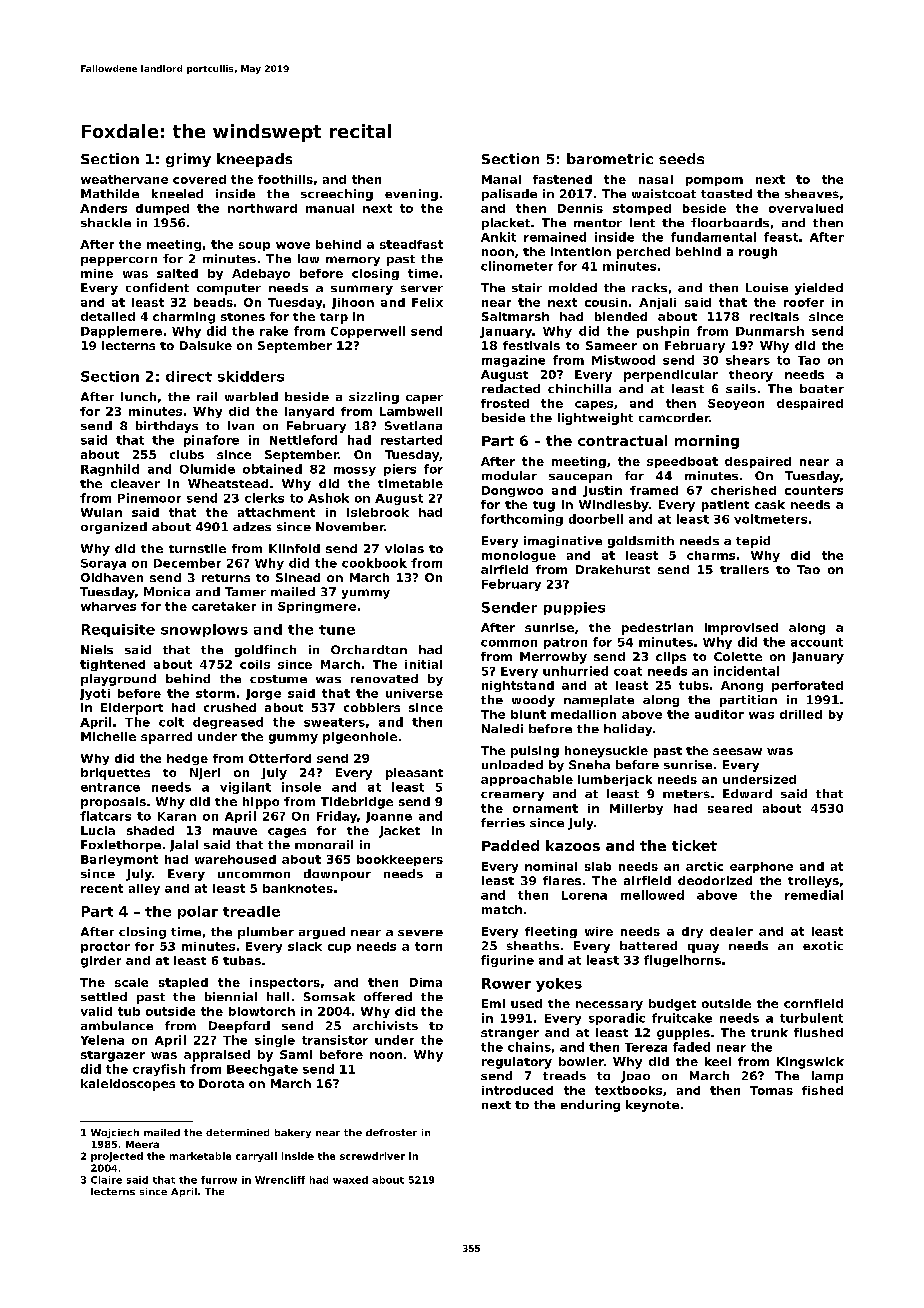 The image size is (924, 1308). What do you see at coordinates (649, 287) in the screenshot?
I see `racks` at bounding box center [649, 287].
